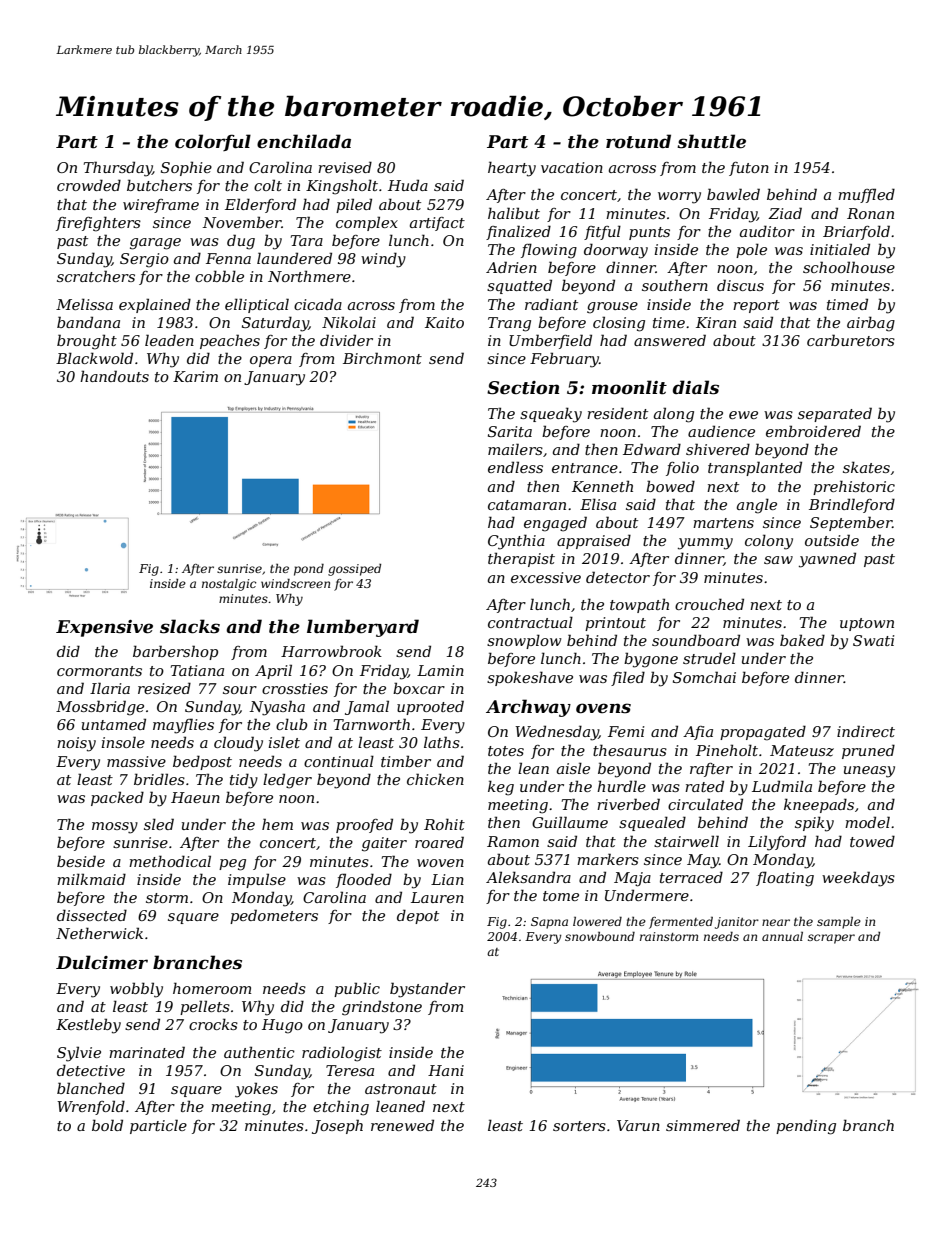 The image size is (952, 1233). I want to click on annual, so click(782, 936).
